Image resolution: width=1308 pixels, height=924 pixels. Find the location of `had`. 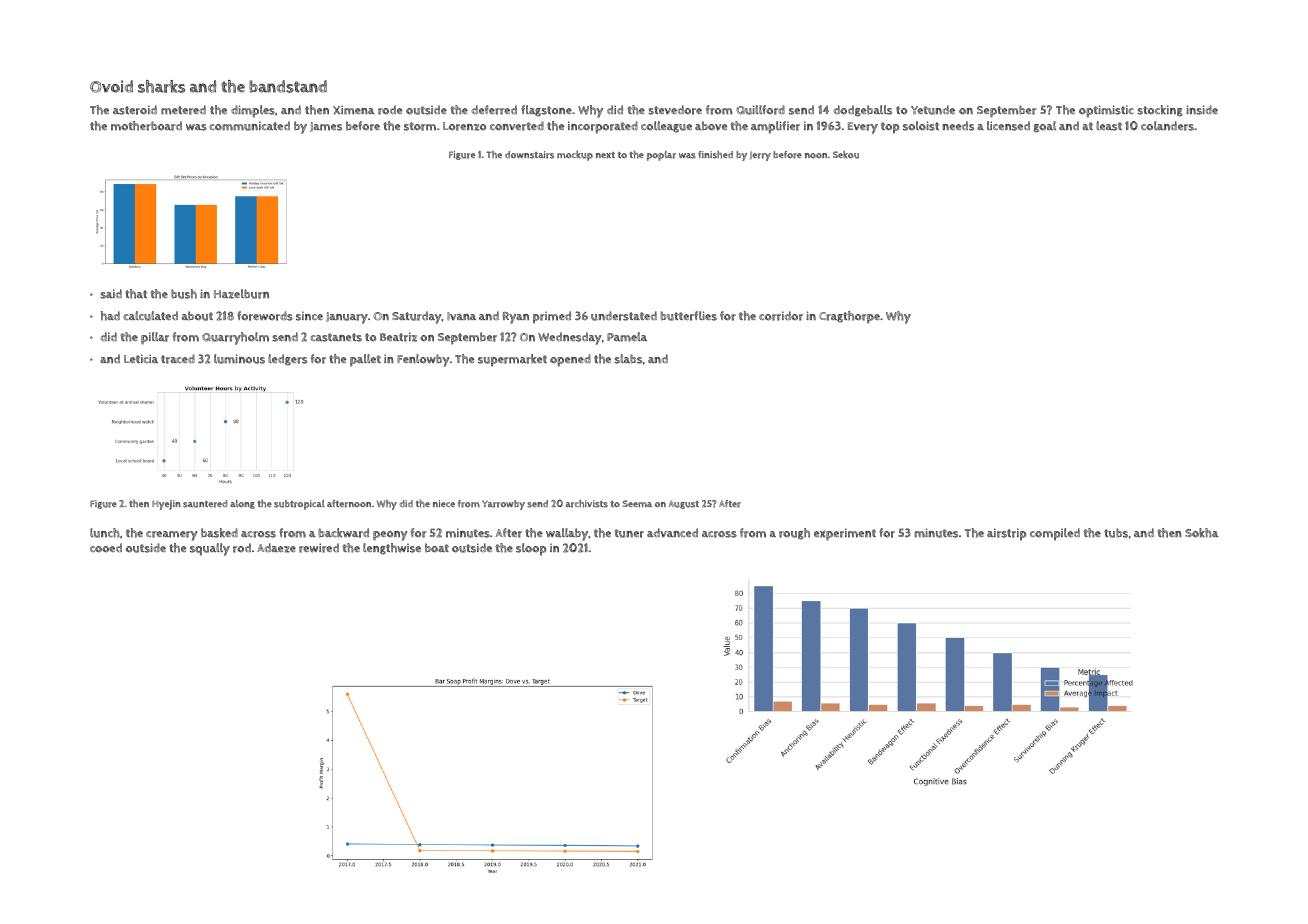

had is located at coordinates (110, 316).
